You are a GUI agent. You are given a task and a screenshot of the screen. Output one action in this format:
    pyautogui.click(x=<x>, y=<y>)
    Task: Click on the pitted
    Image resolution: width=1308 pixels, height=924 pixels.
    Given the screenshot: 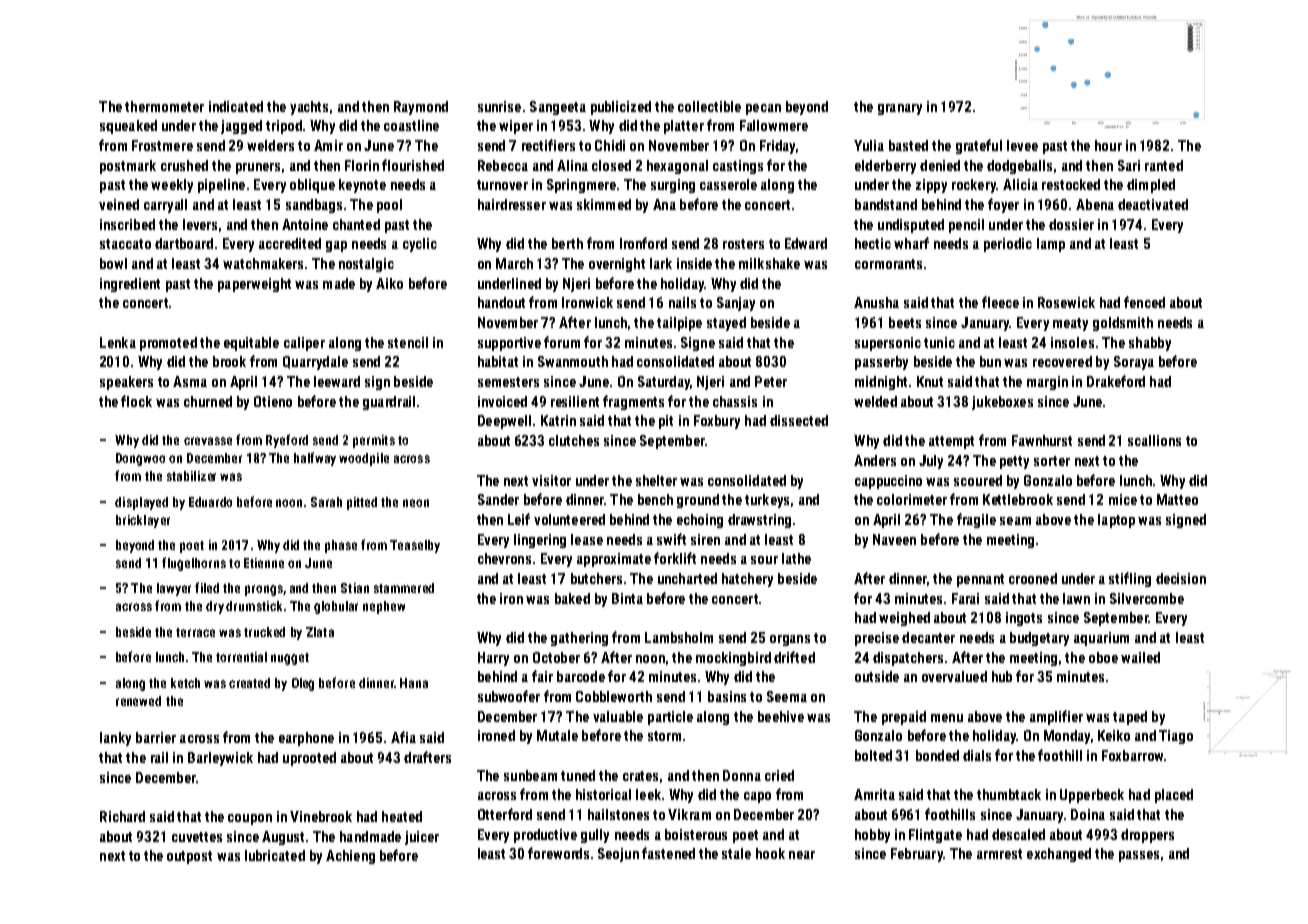 What is the action you would take?
    pyautogui.click(x=362, y=503)
